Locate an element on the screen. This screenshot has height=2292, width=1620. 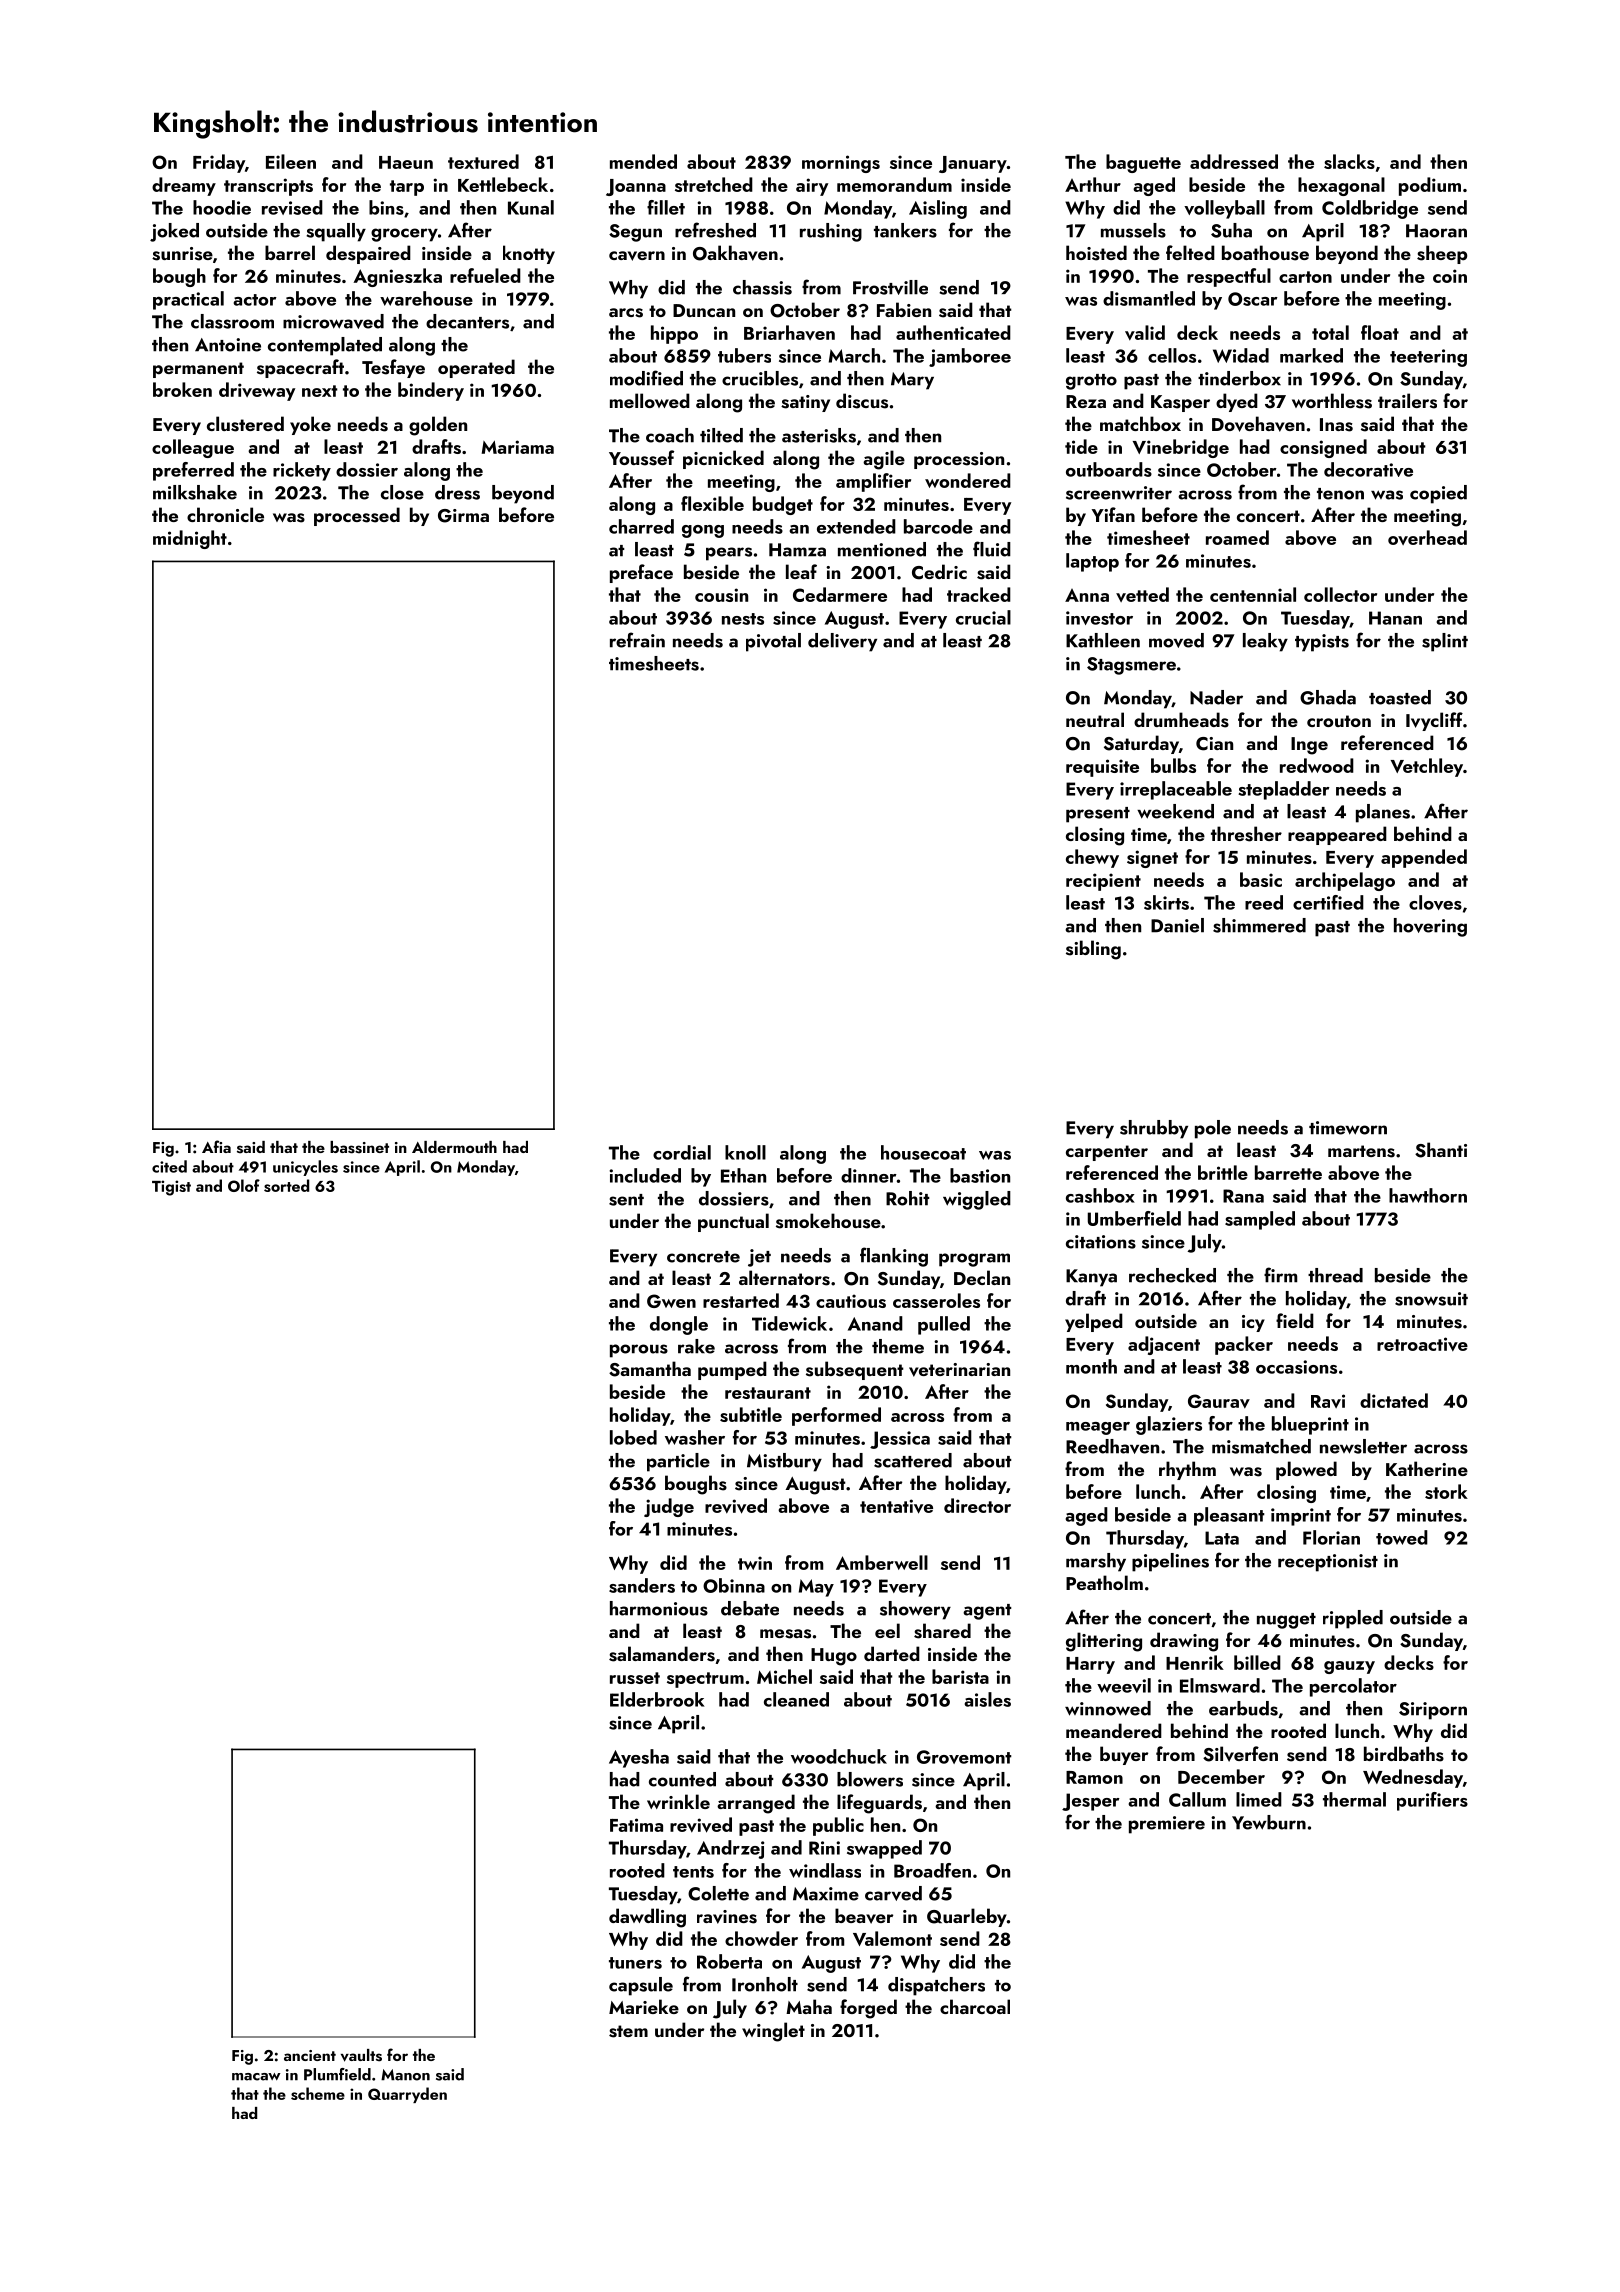
January is located at coordinates (973, 164).
